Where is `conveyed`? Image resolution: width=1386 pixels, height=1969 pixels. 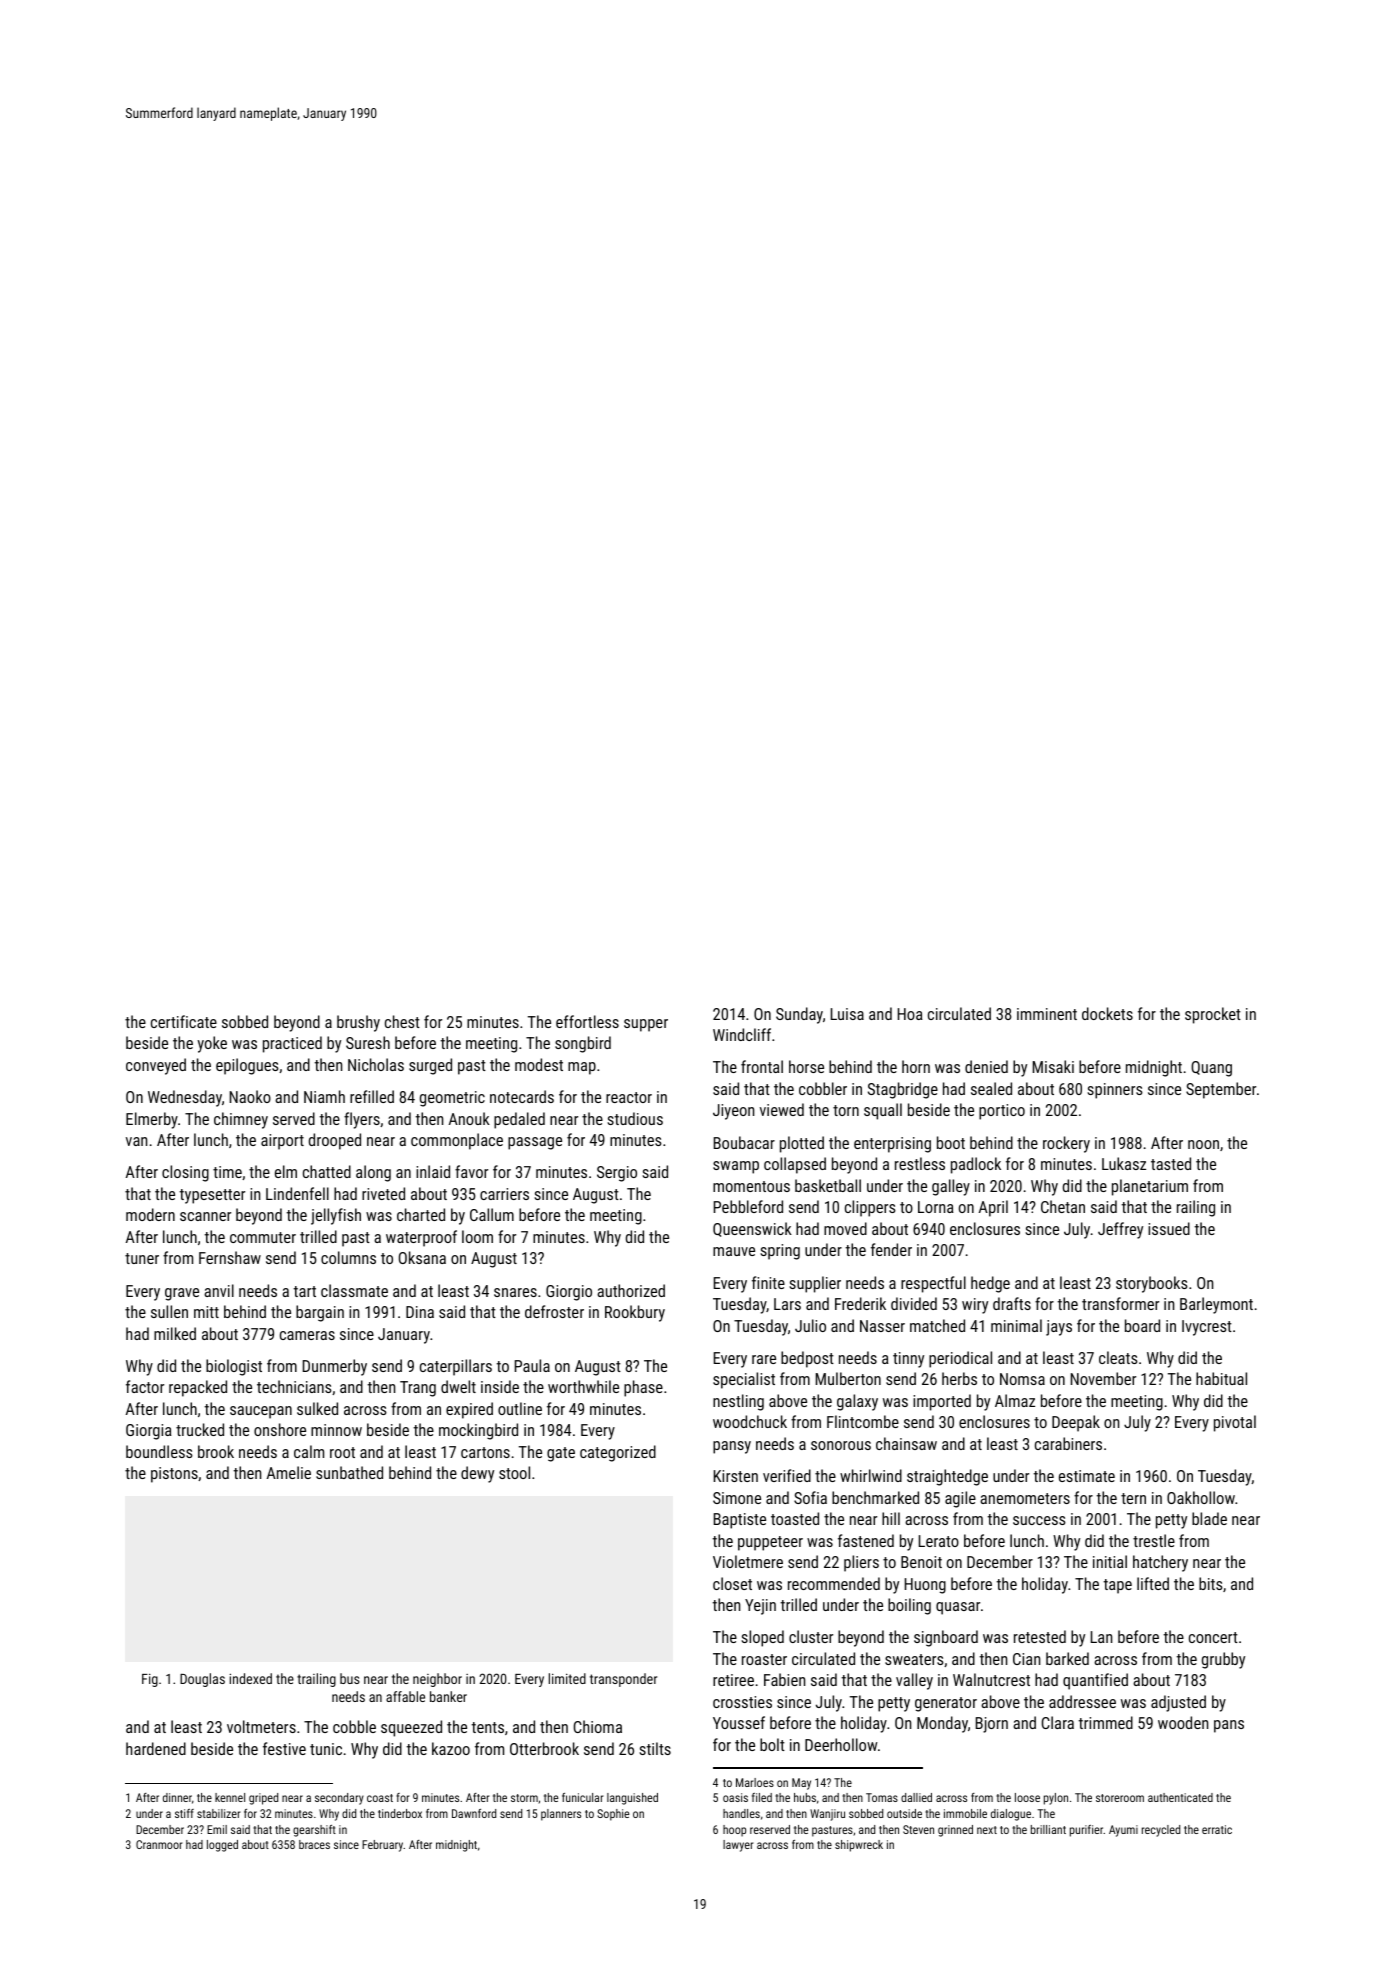 conveyed is located at coordinates (156, 1066).
